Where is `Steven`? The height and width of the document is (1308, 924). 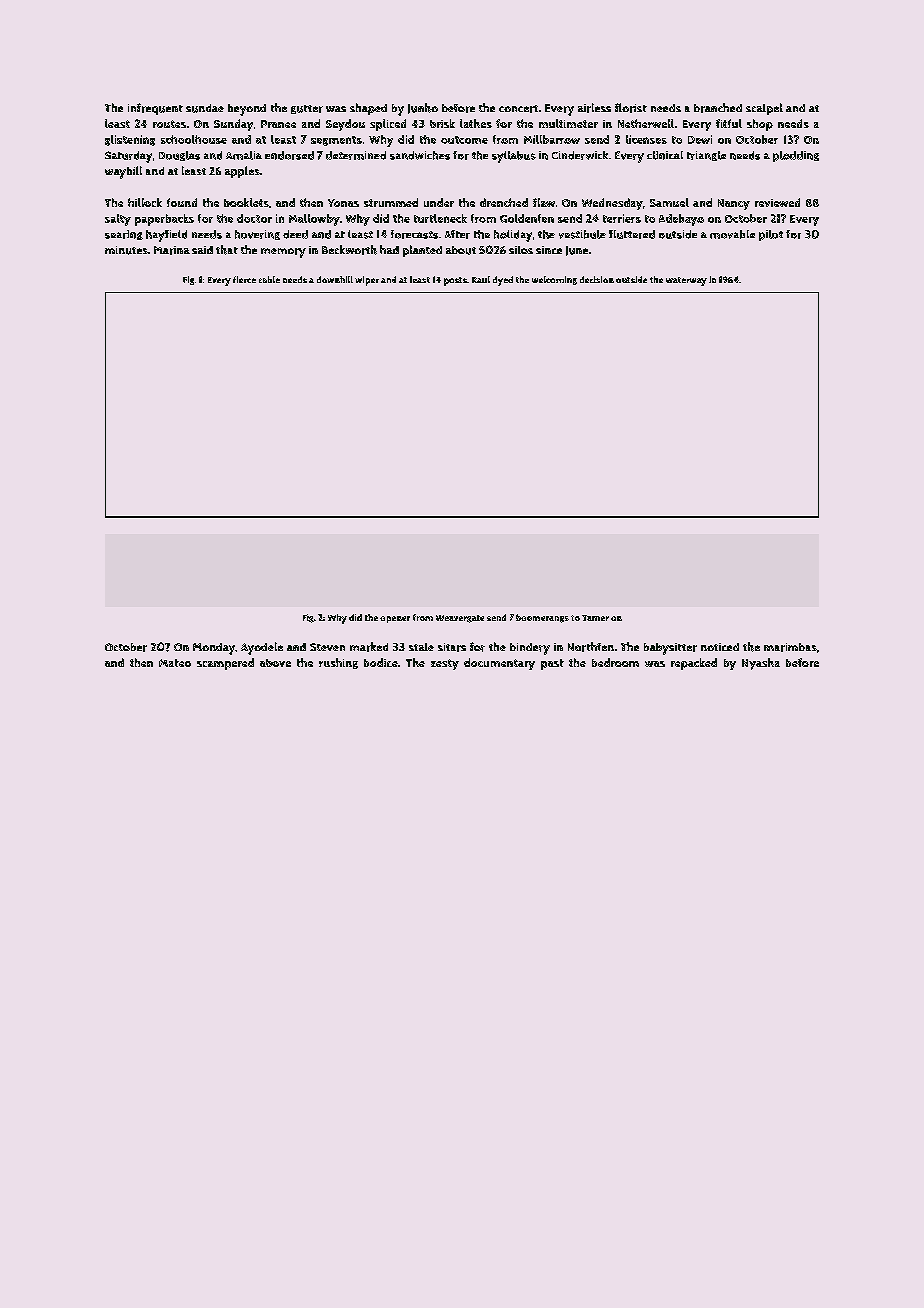 Steven is located at coordinates (327, 647).
